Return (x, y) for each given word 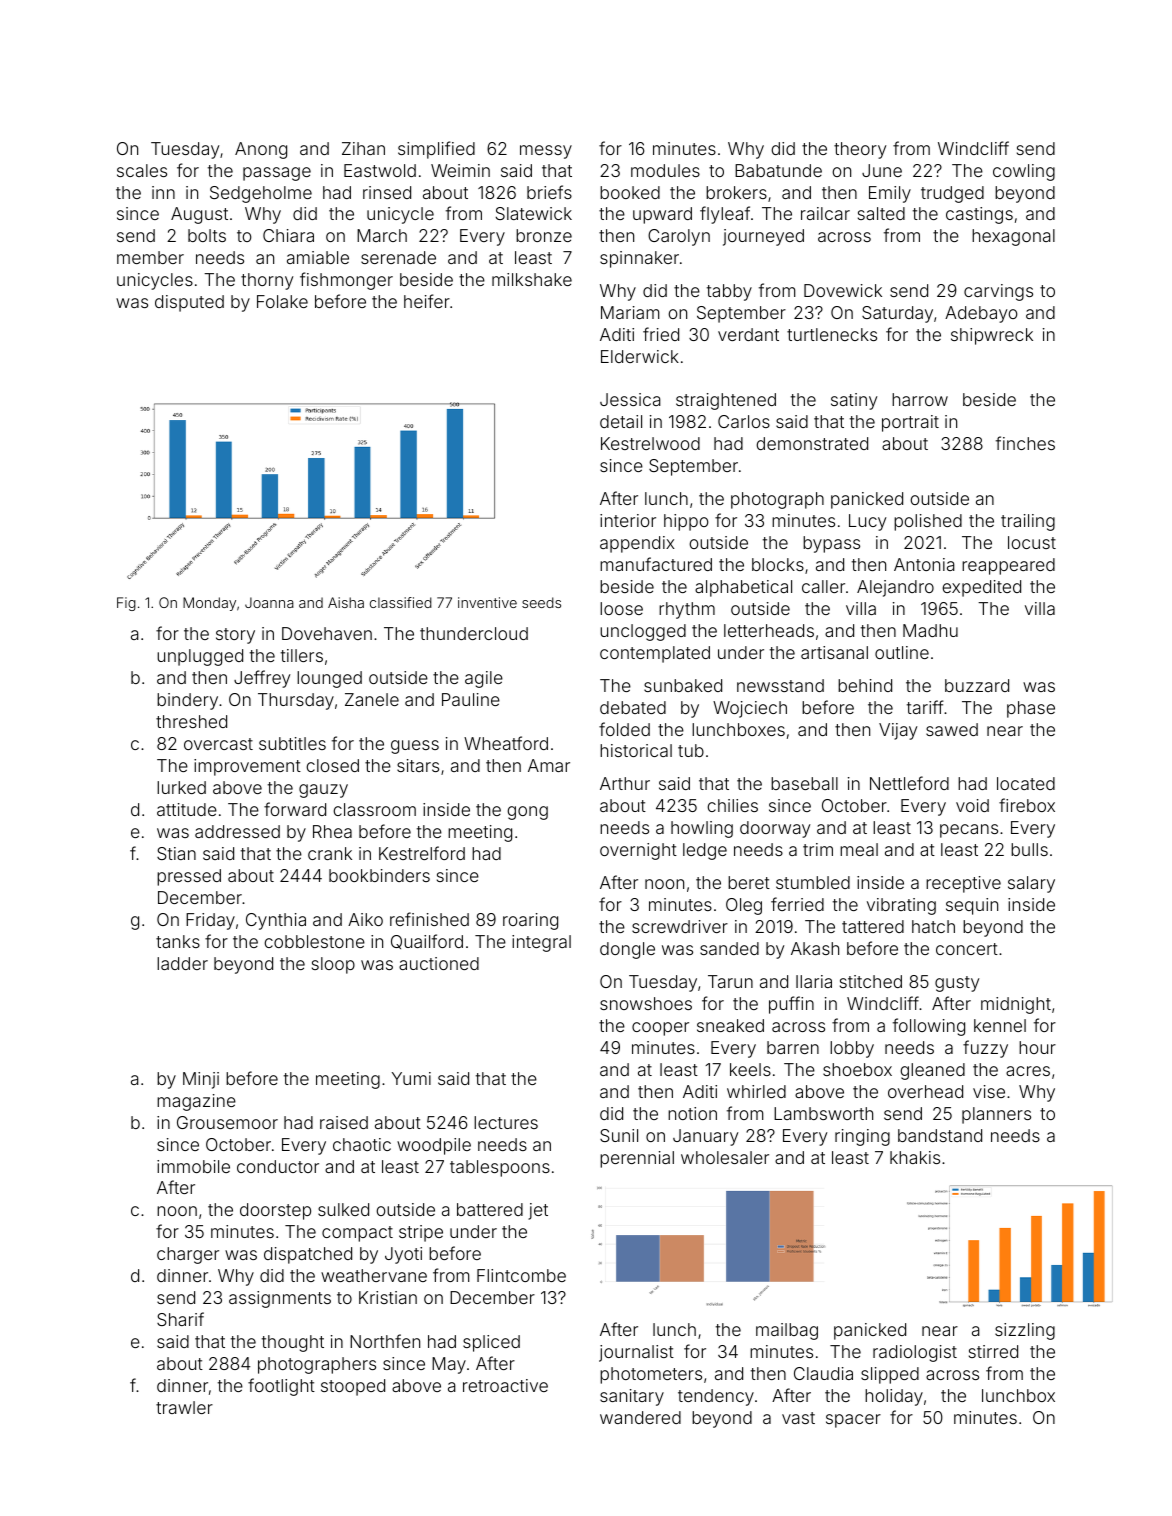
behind (865, 685)
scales (142, 170)
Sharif (180, 1319)
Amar (549, 765)
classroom (374, 809)
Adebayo (981, 314)
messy (546, 152)
